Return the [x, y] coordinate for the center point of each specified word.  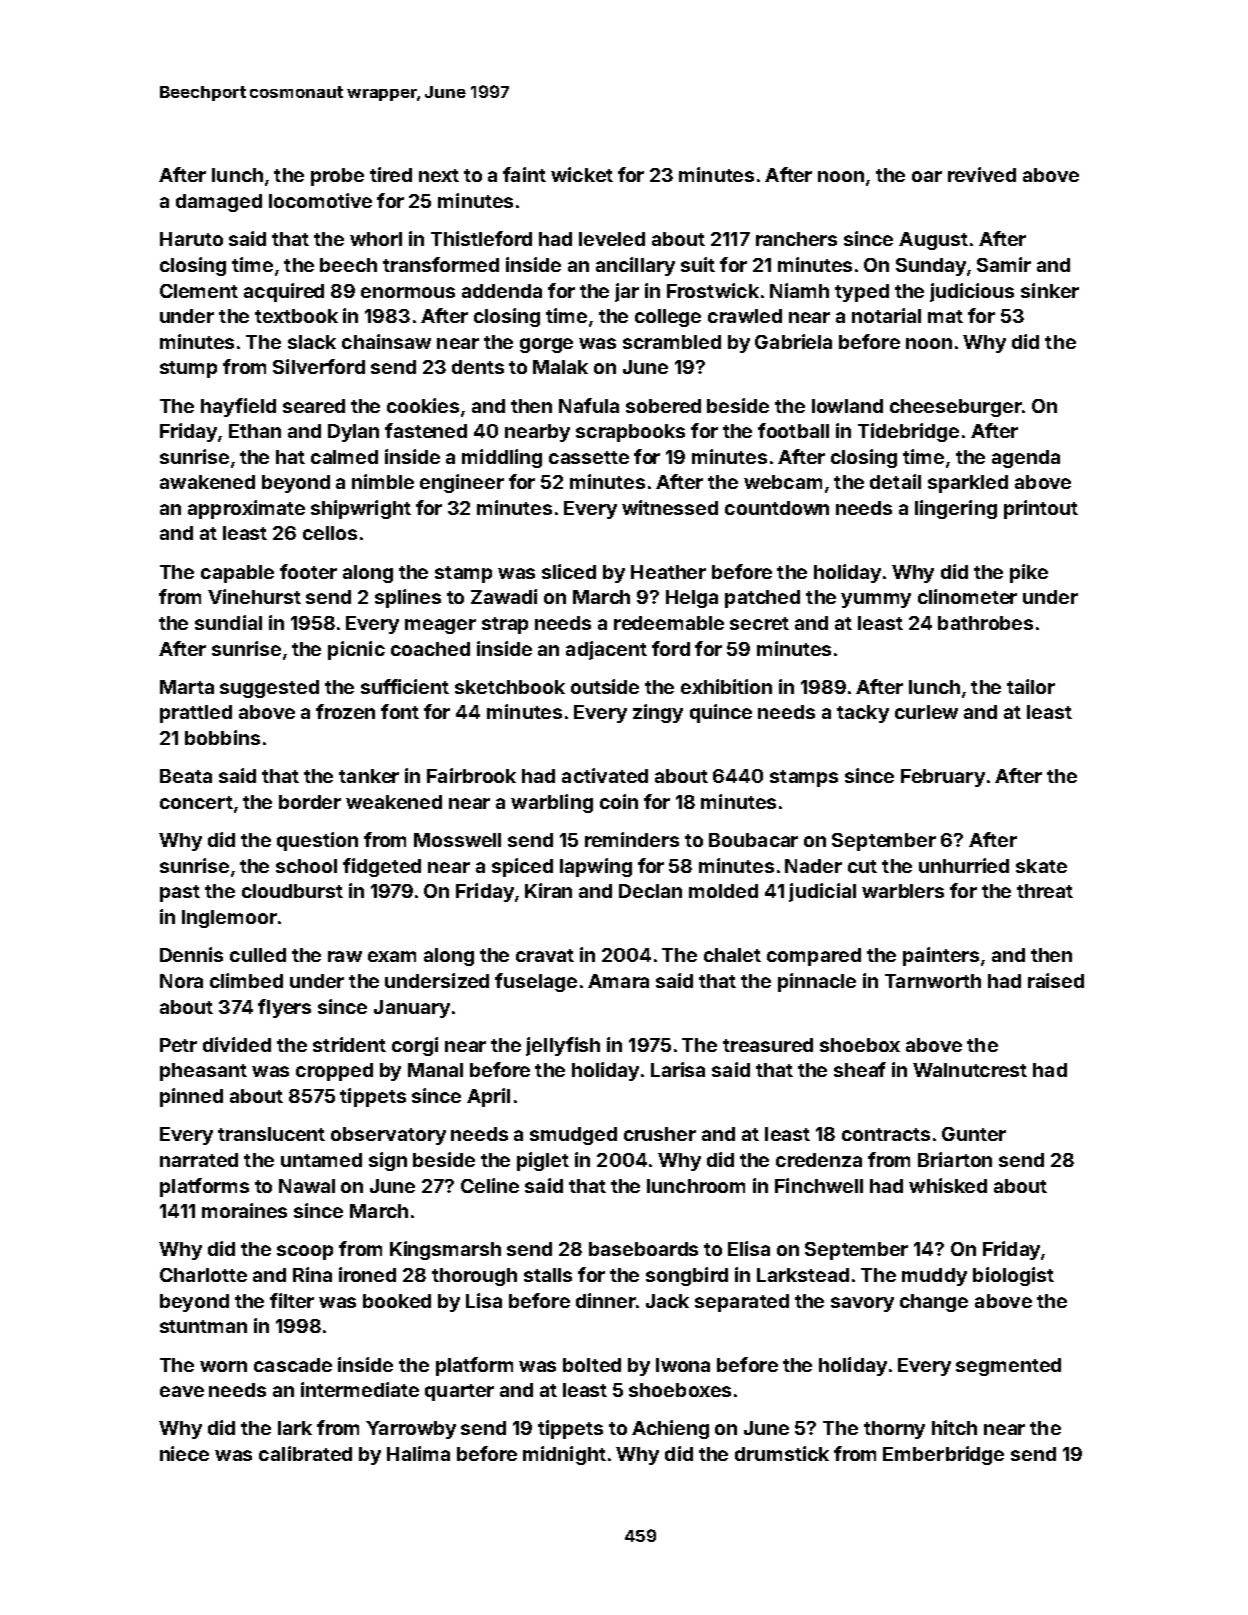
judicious [972, 292]
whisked [948, 1185]
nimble [383, 481]
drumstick [782, 1453]
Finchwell [819, 1185]
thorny [894, 1430]
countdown [777, 508]
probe [337, 177]
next [439, 175]
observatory [388, 1136]
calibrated [305, 1453]
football [793, 430]
